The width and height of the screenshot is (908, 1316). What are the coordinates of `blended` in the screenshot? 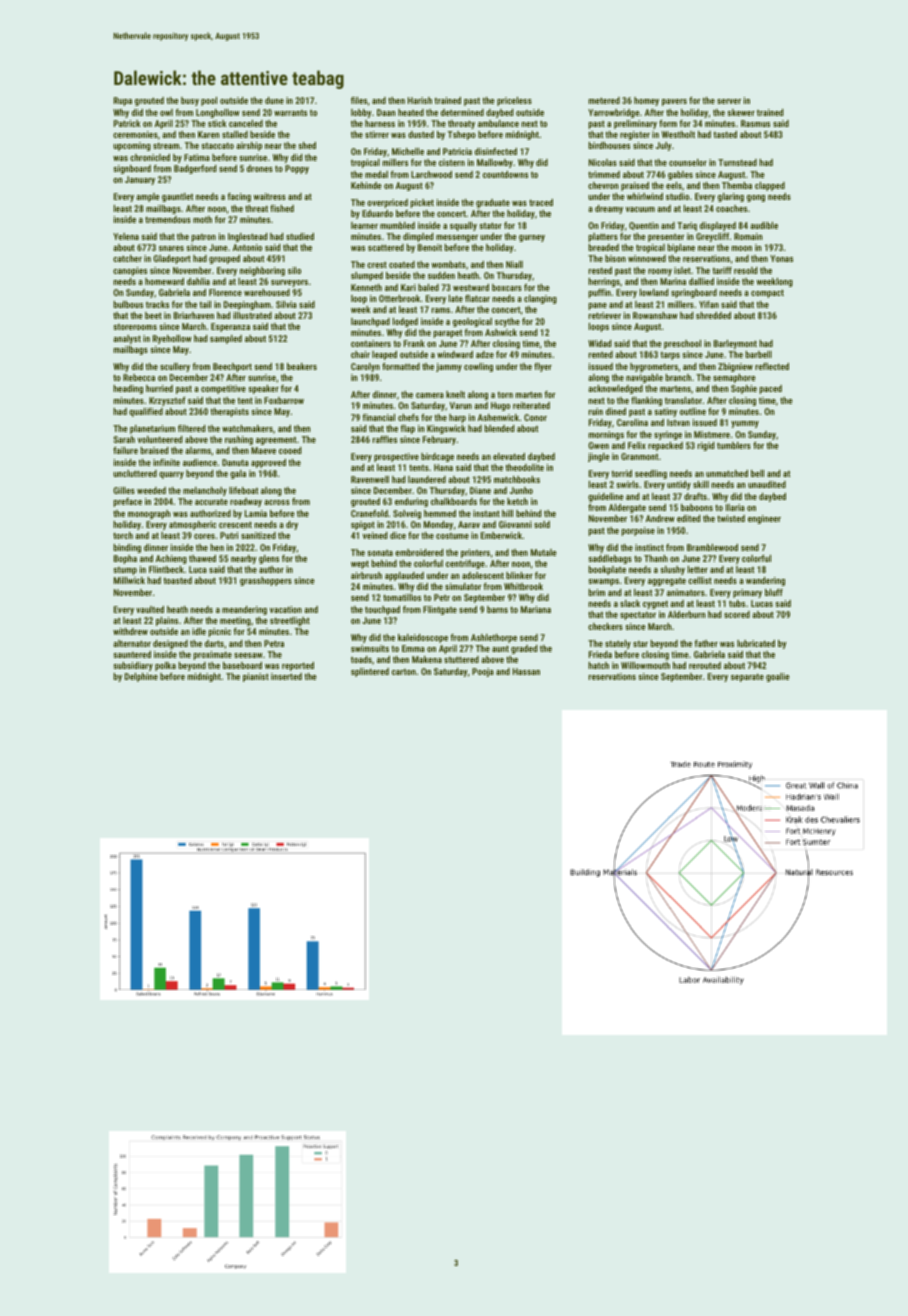 It's located at (499, 428).
